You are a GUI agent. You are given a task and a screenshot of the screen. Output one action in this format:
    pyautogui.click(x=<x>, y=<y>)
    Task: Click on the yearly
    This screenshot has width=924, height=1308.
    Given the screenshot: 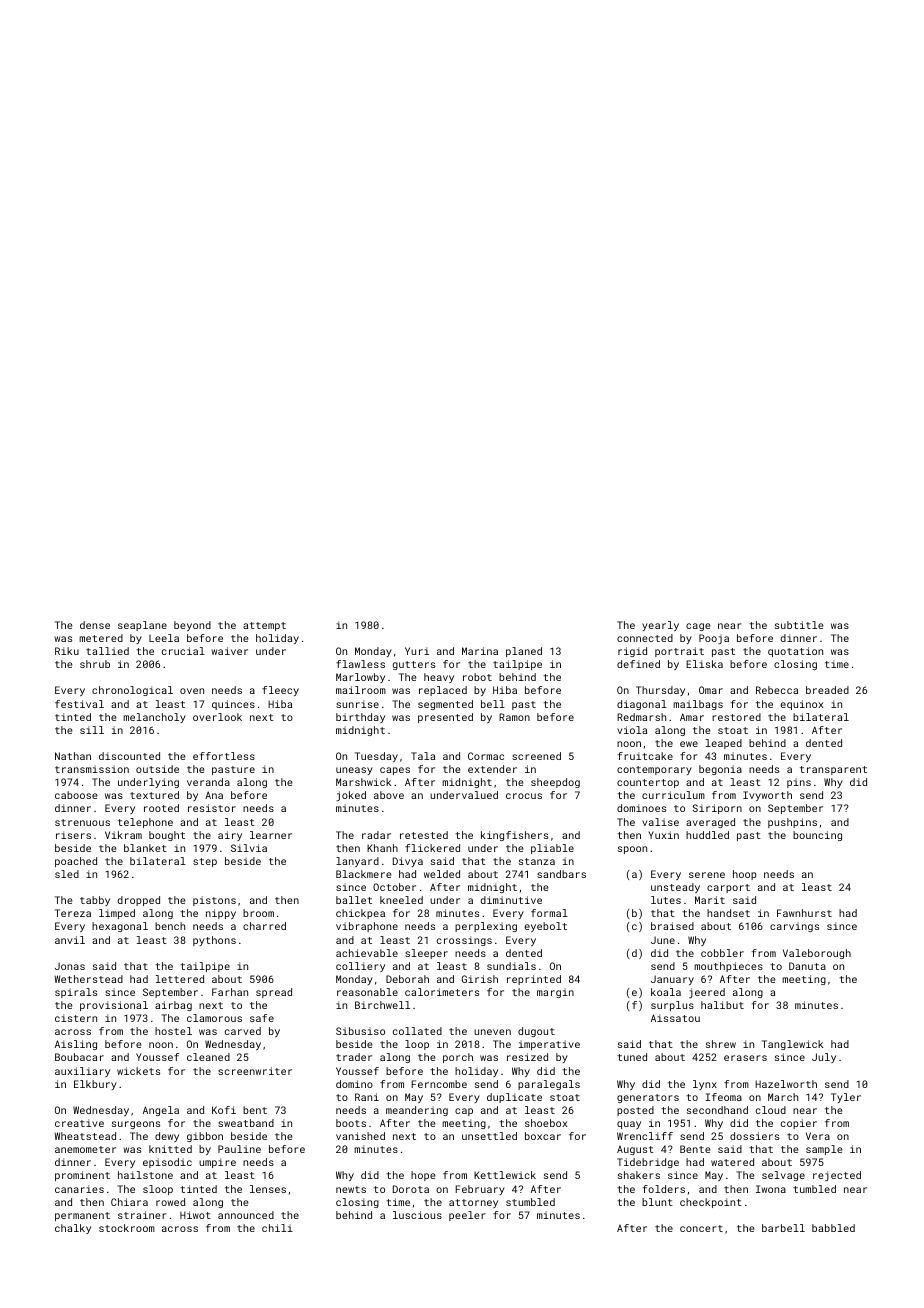 What is the action you would take?
    pyautogui.click(x=660, y=626)
